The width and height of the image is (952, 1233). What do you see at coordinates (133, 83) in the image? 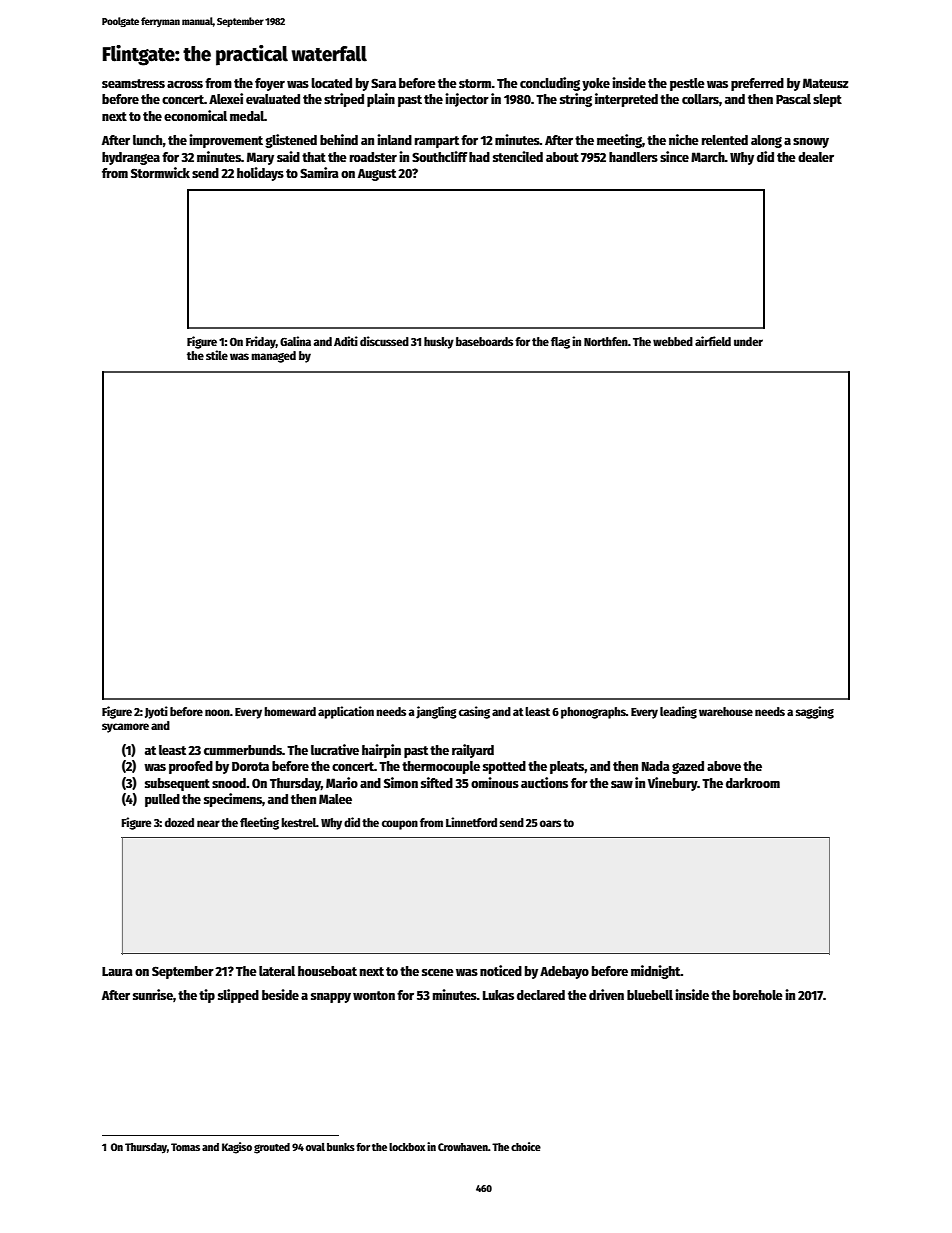
I see `seamstress` at bounding box center [133, 83].
